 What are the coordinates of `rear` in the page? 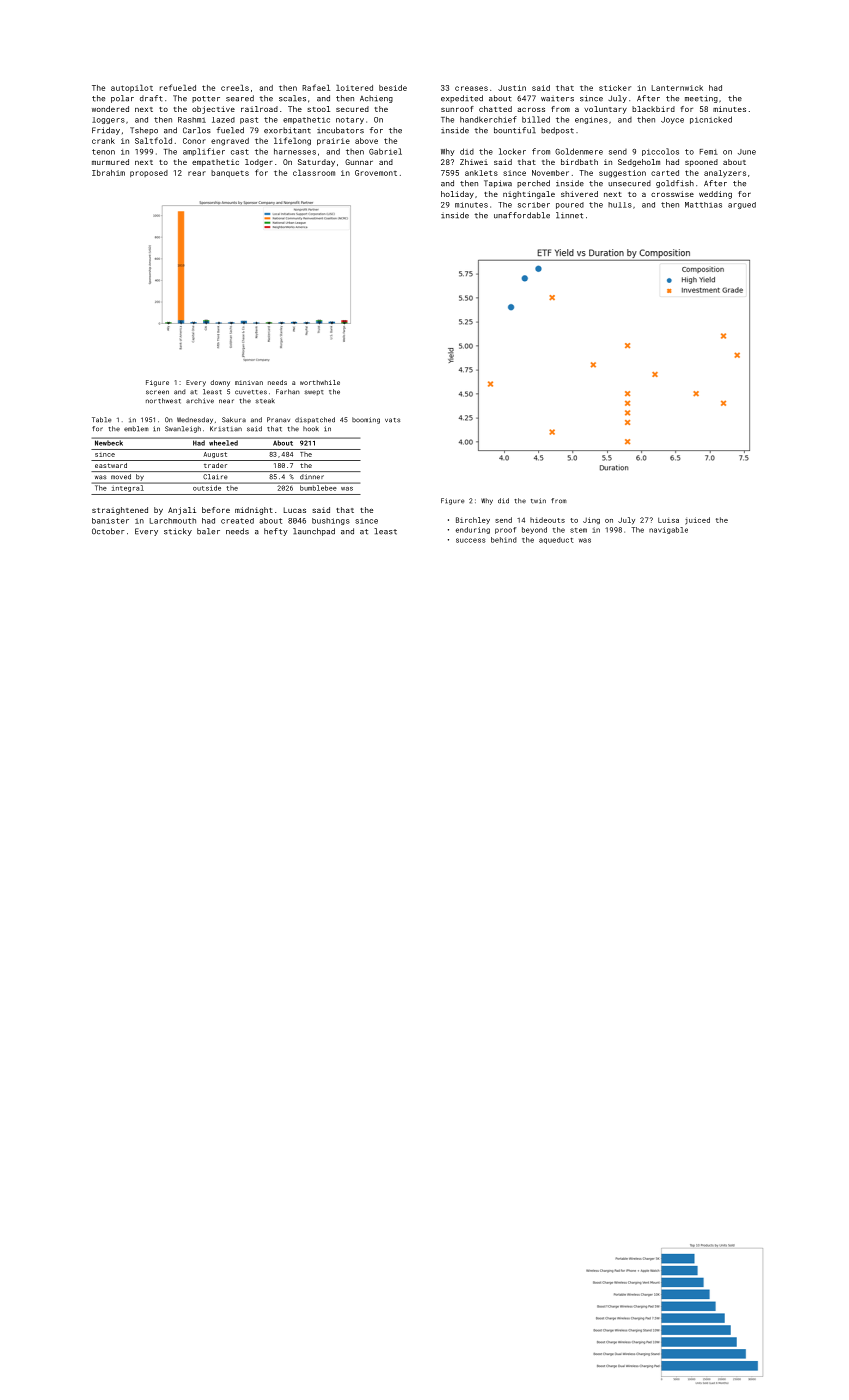 It's located at (197, 173).
